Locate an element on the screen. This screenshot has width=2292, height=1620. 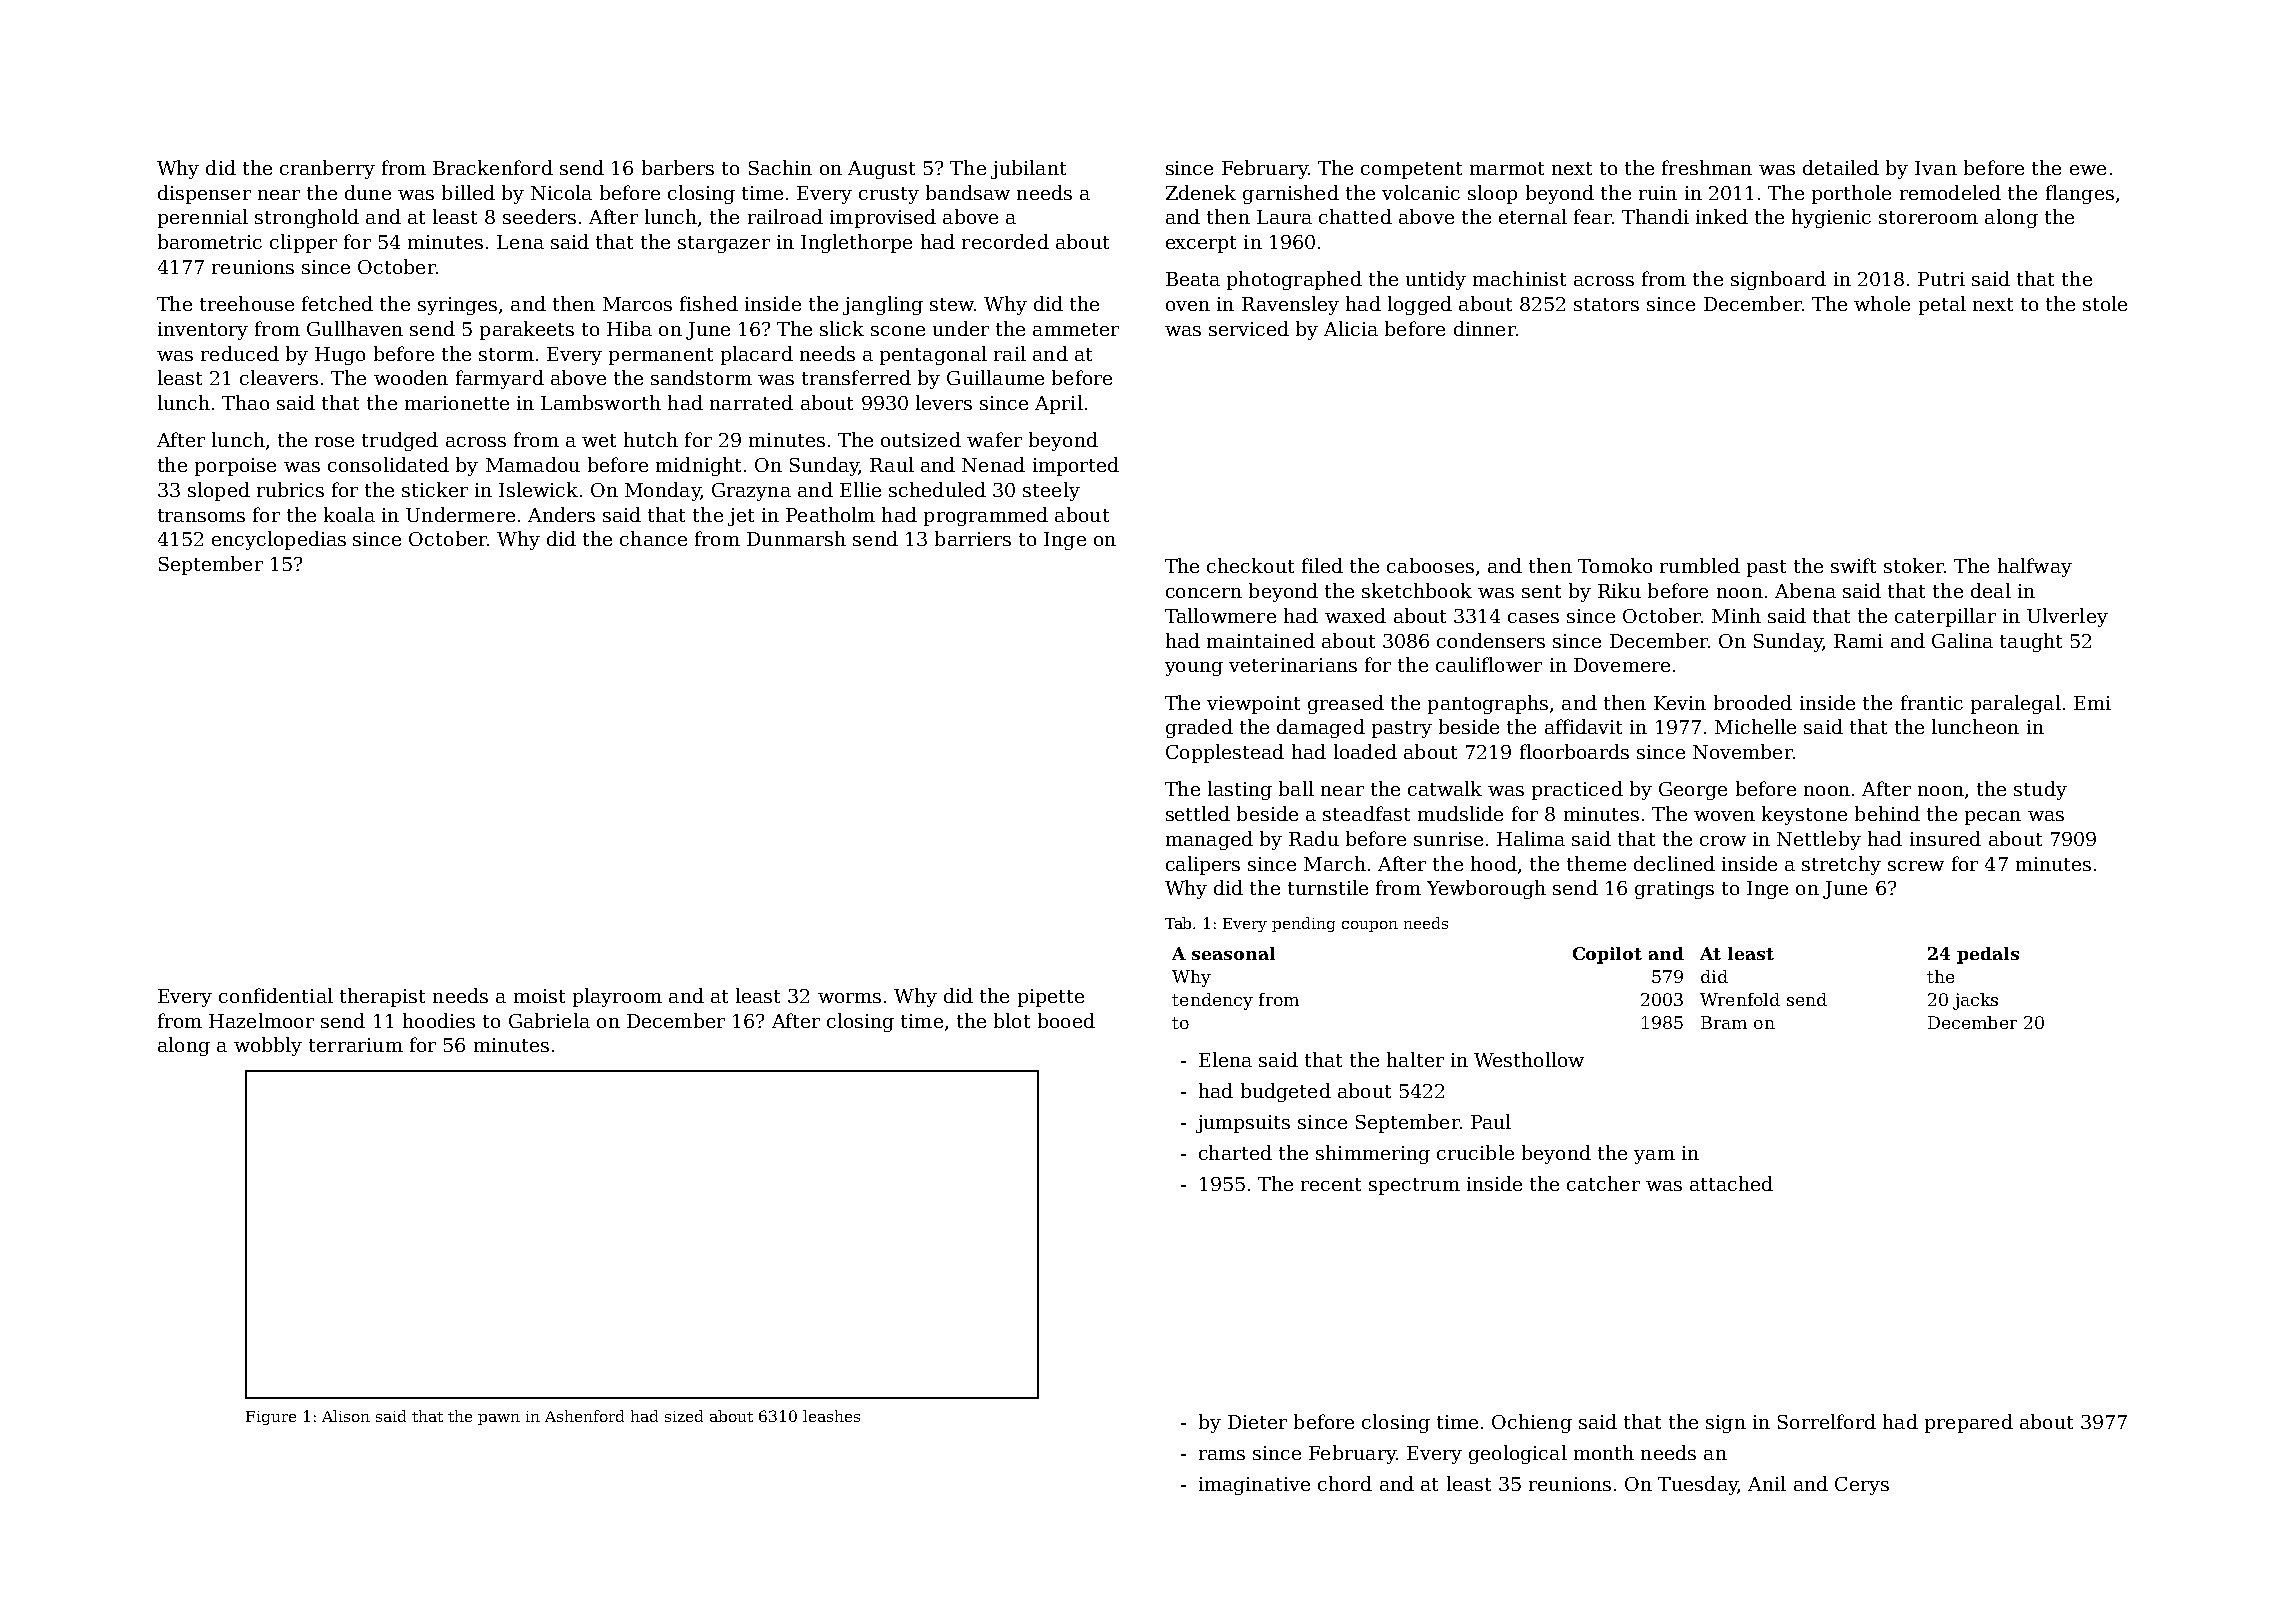
treehouse is located at coordinates (247, 303).
